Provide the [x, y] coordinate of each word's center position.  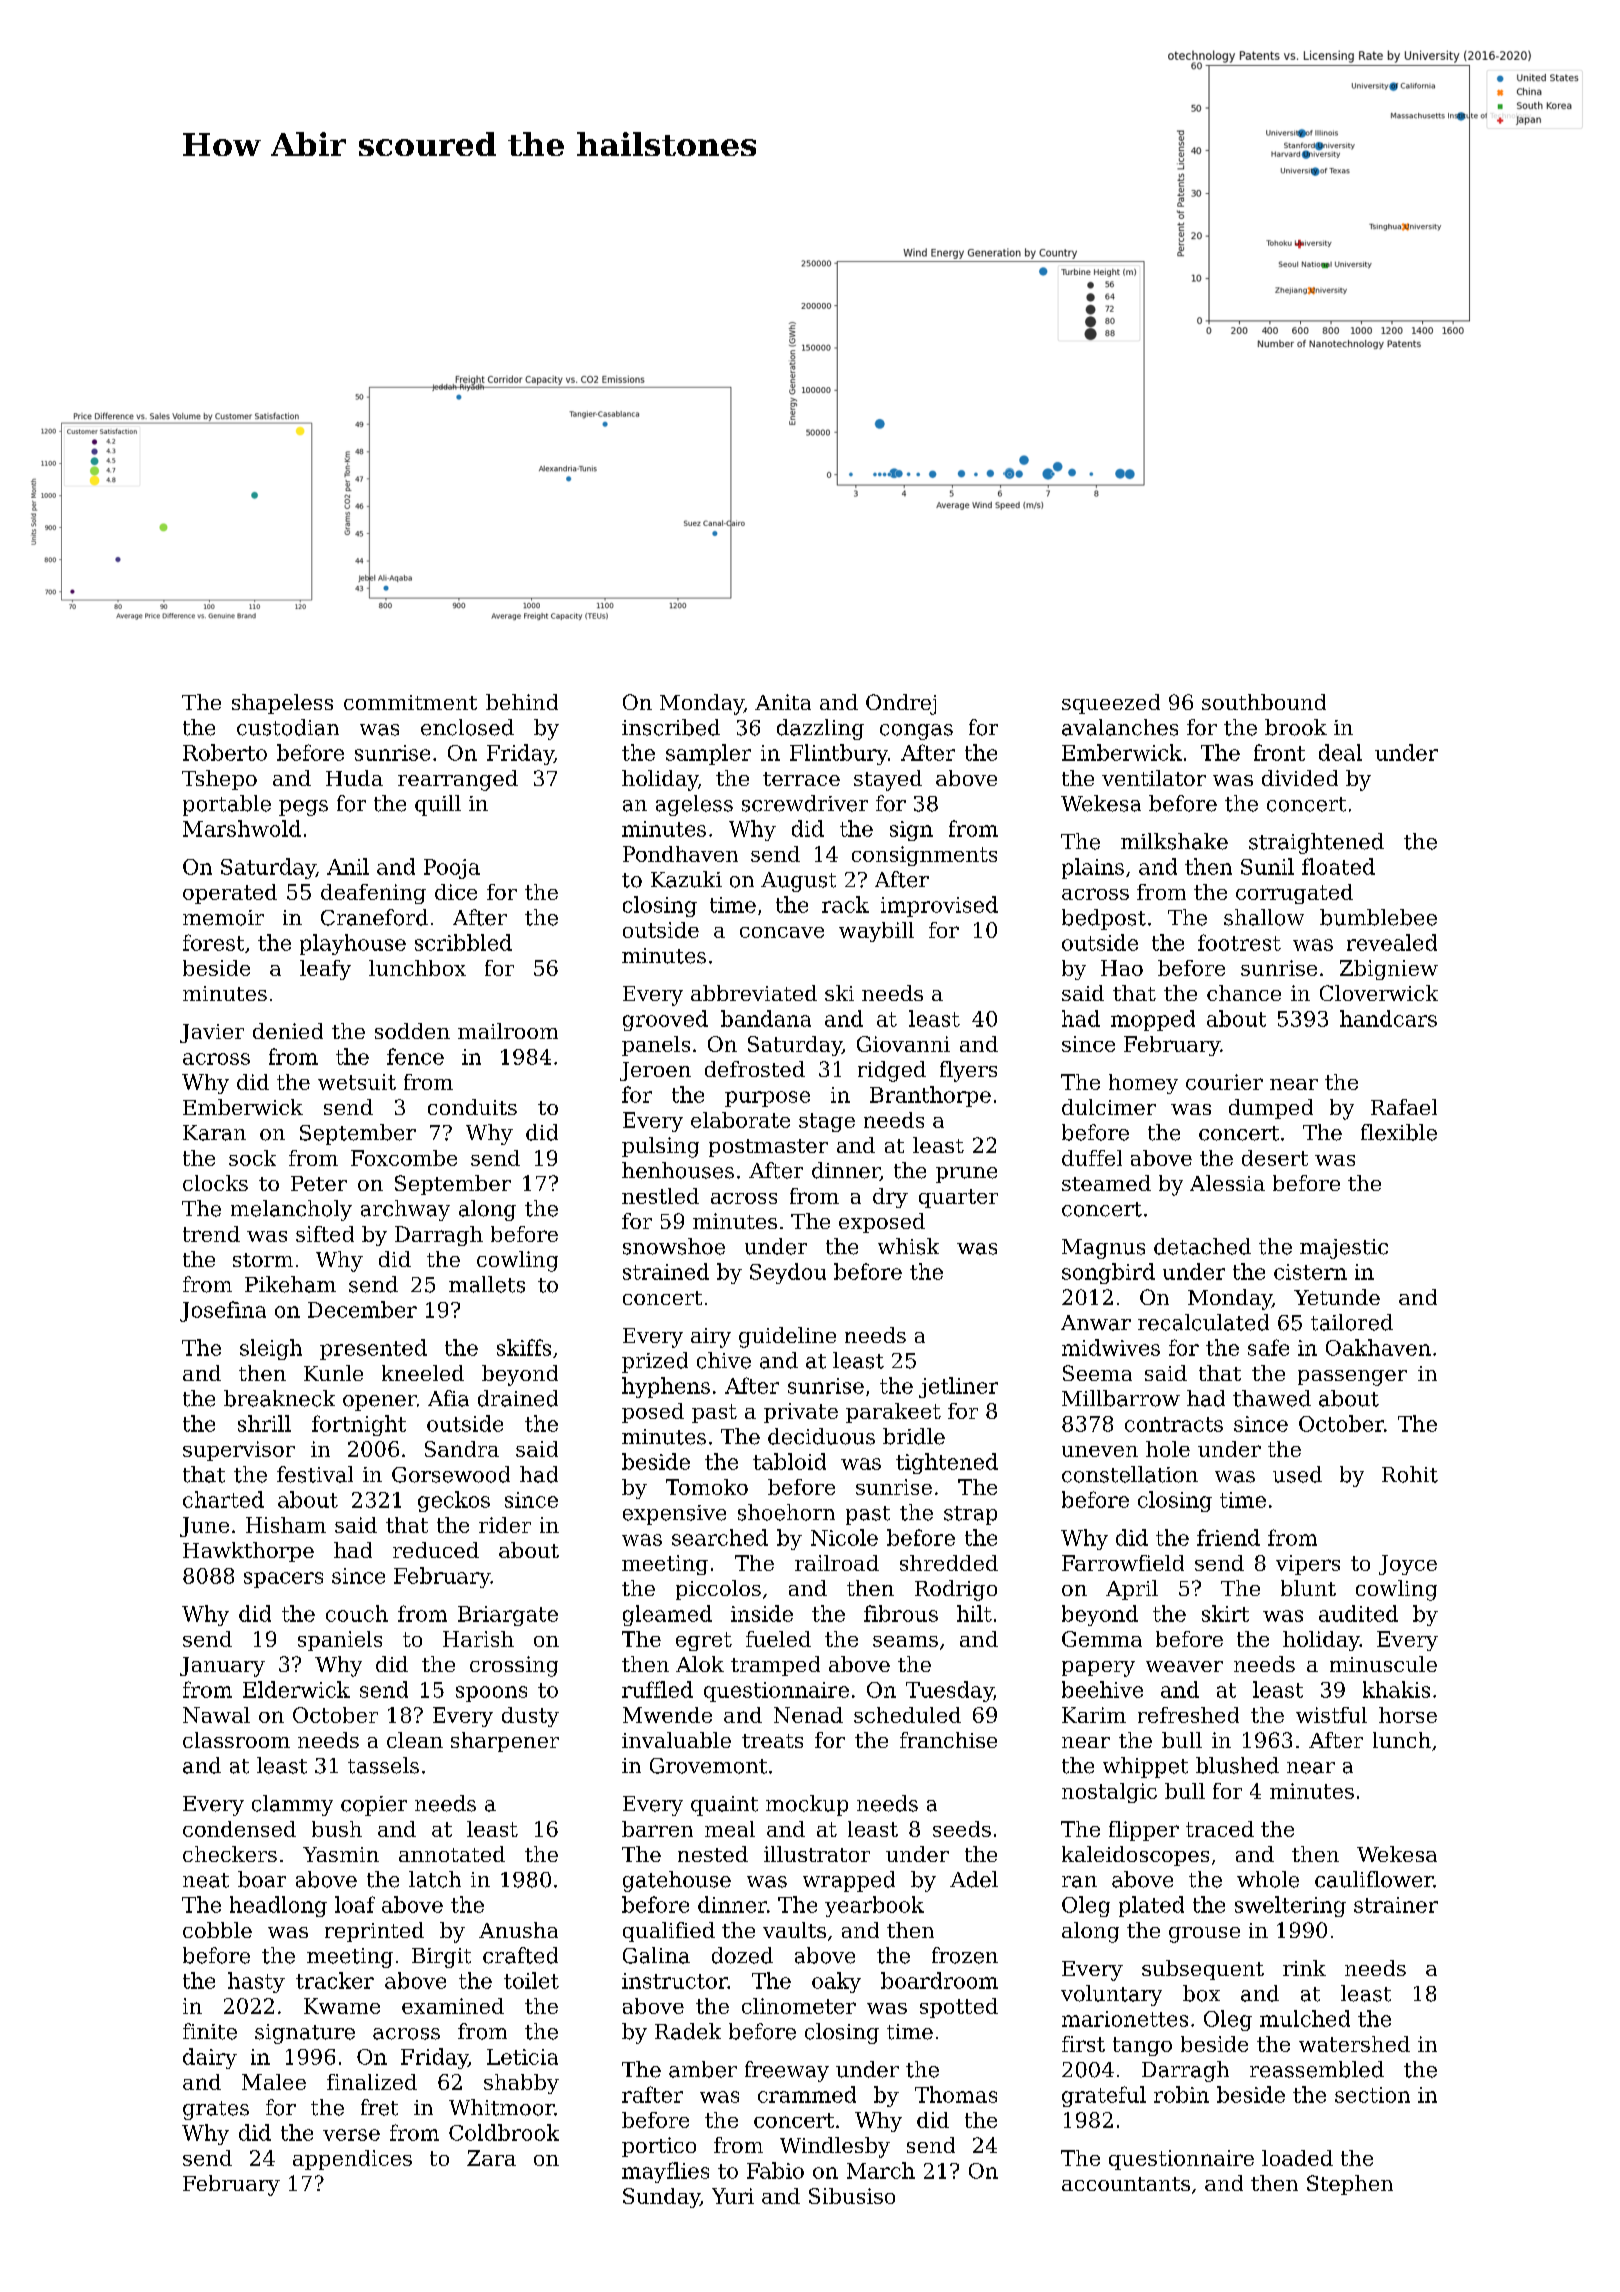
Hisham [286, 1525]
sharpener [505, 1742]
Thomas [956, 2094]
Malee [274, 2082]
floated [1338, 866]
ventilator [1154, 778]
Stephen [1350, 2185]
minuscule [1383, 1664]
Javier [212, 1033]
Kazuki [686, 879]
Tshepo [219, 780]
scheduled [907, 1715]
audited [1358, 1613]
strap [970, 1515]
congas [916, 732]
